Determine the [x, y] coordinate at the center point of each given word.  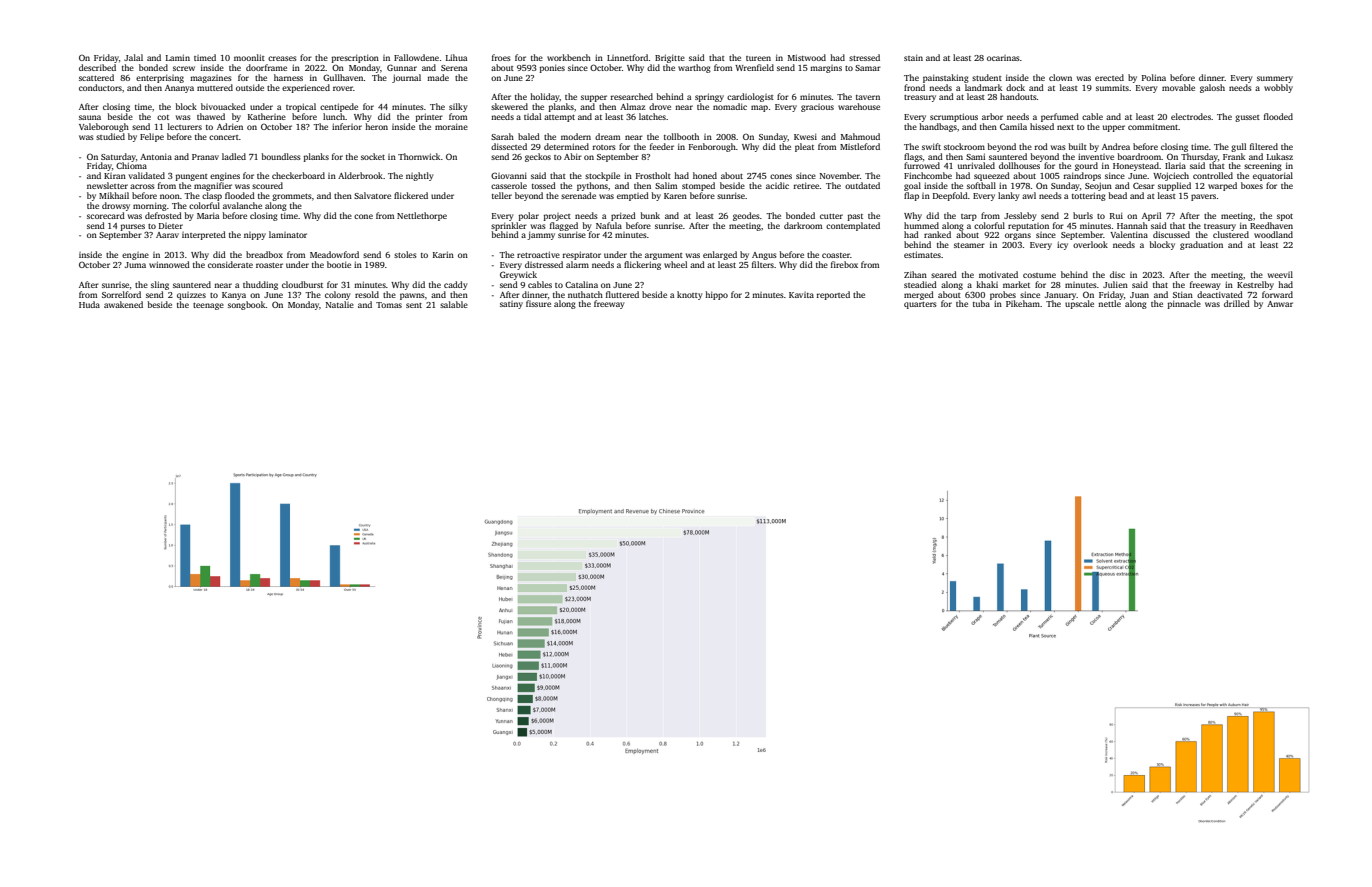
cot [163, 117]
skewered [509, 106]
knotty [690, 295]
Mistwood [807, 57]
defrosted [163, 215]
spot [1285, 217]
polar [529, 216]
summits [1112, 88]
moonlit [249, 57]
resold [367, 294]
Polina [1154, 77]
